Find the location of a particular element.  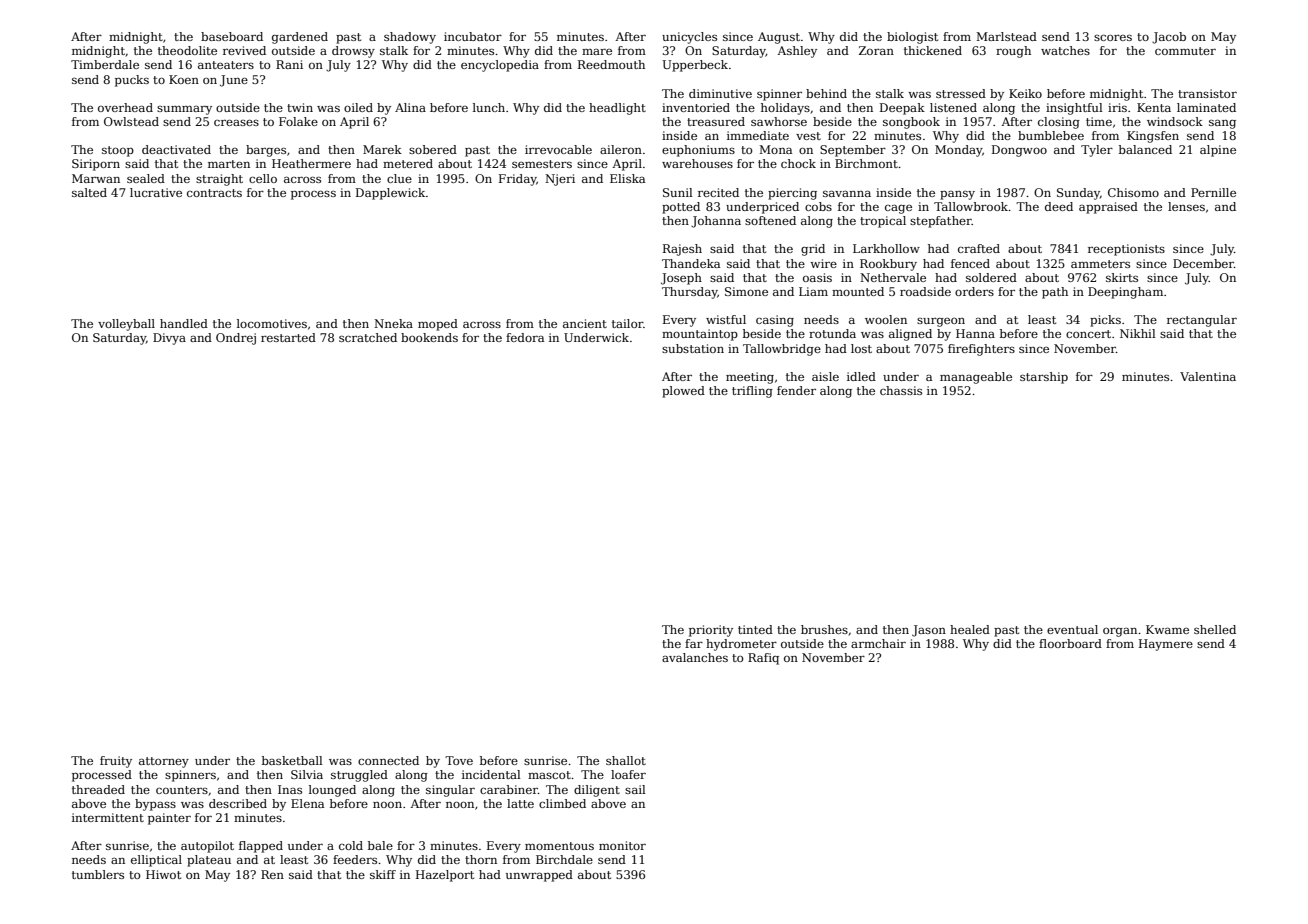

Divya is located at coordinates (169, 339).
